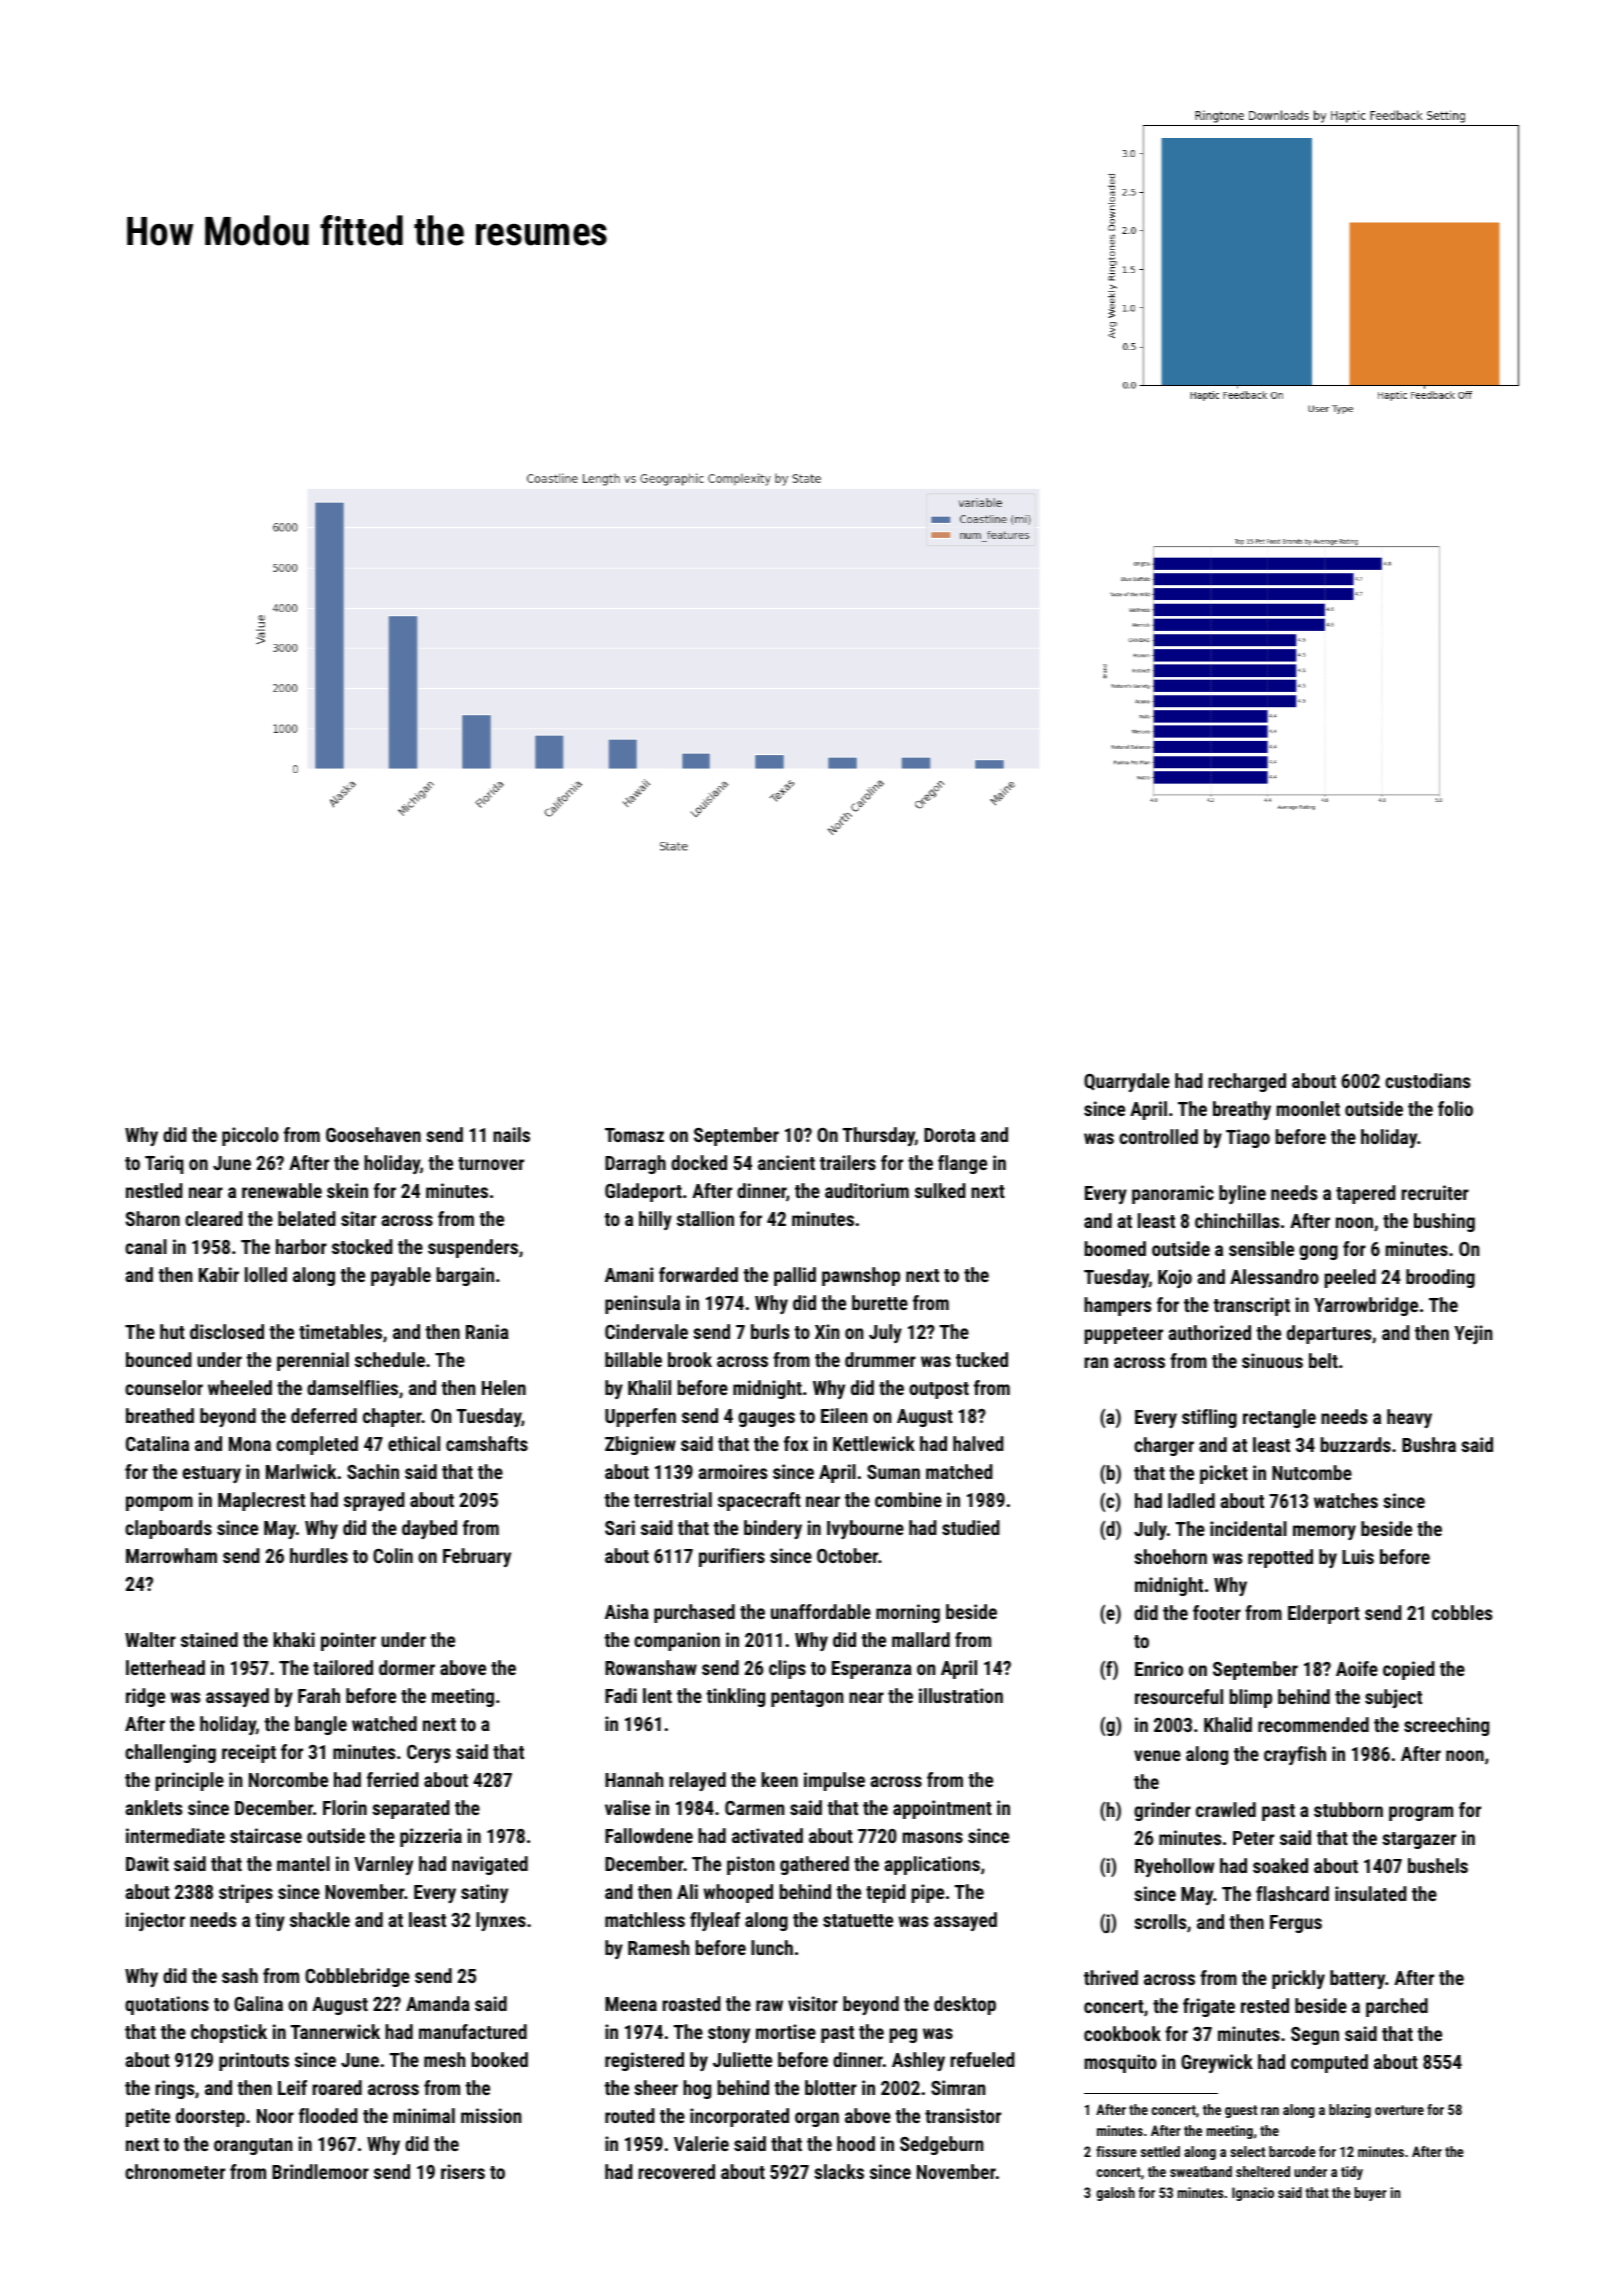  What do you see at coordinates (880, 1359) in the document?
I see `drummer` at bounding box center [880, 1359].
